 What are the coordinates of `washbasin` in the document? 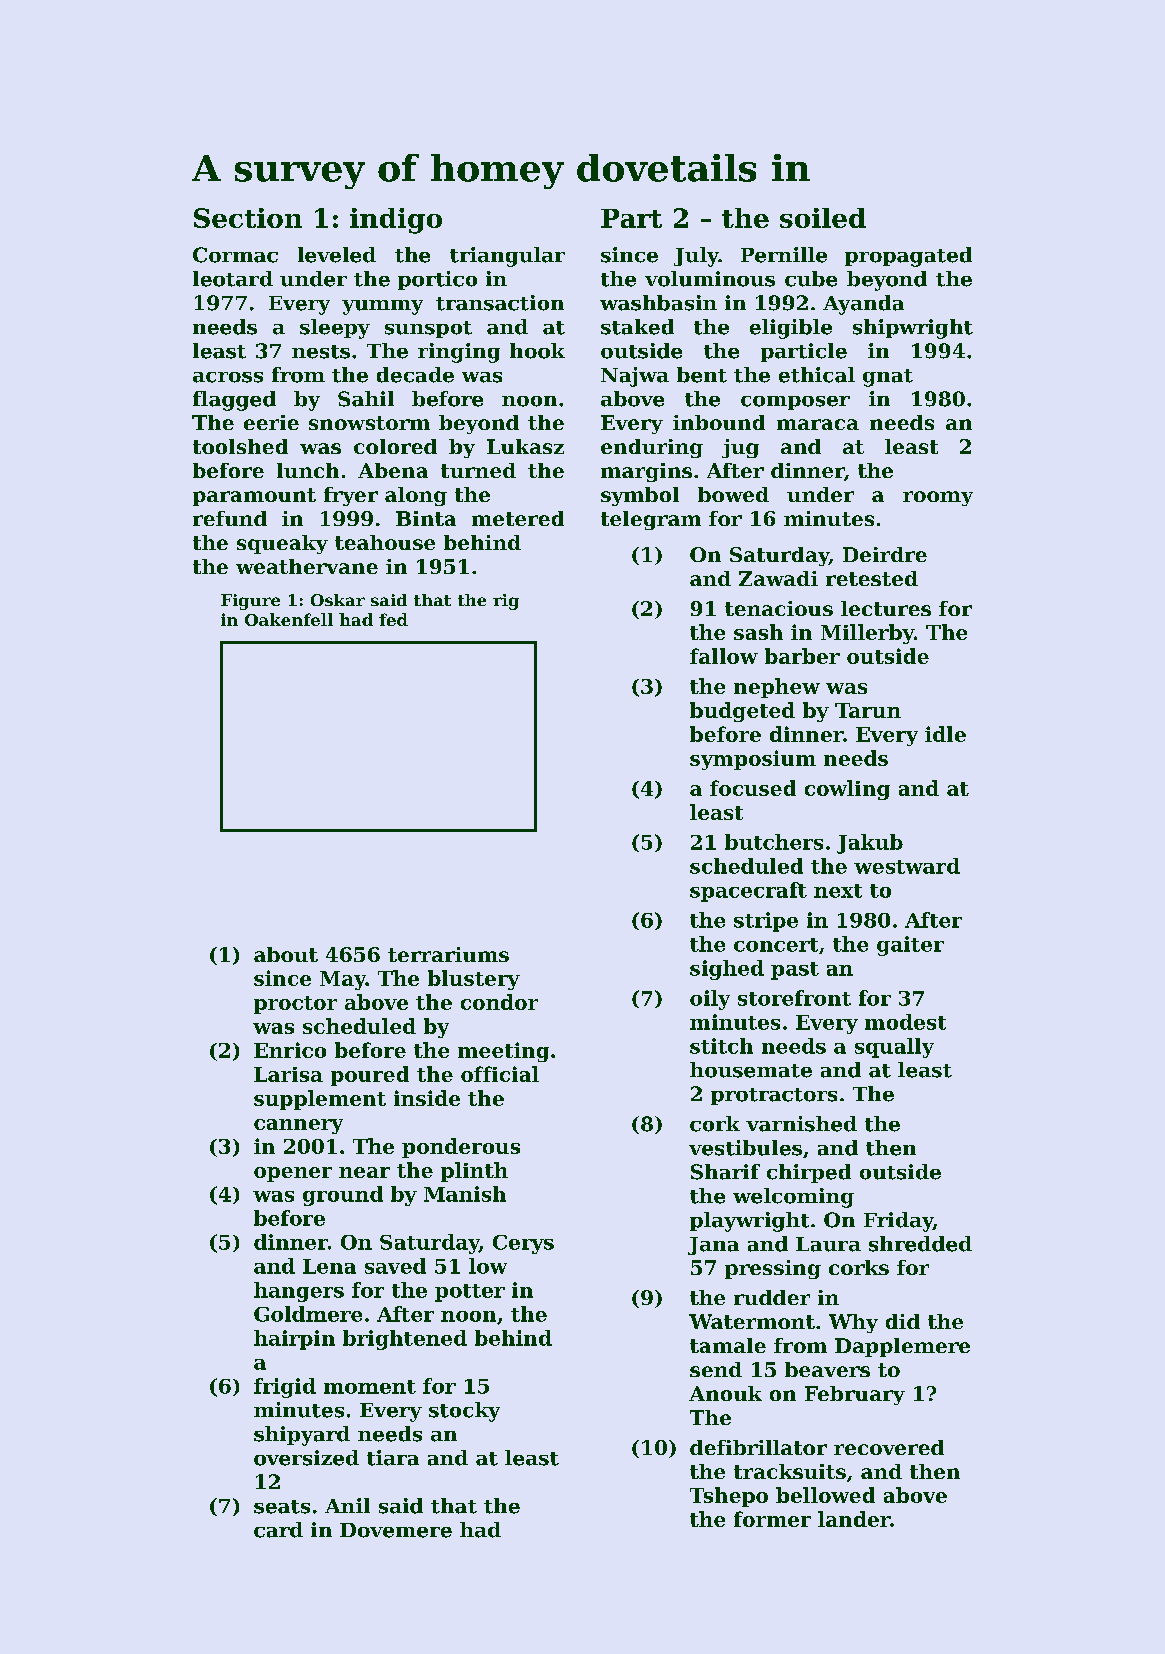 It's located at (658, 303).
